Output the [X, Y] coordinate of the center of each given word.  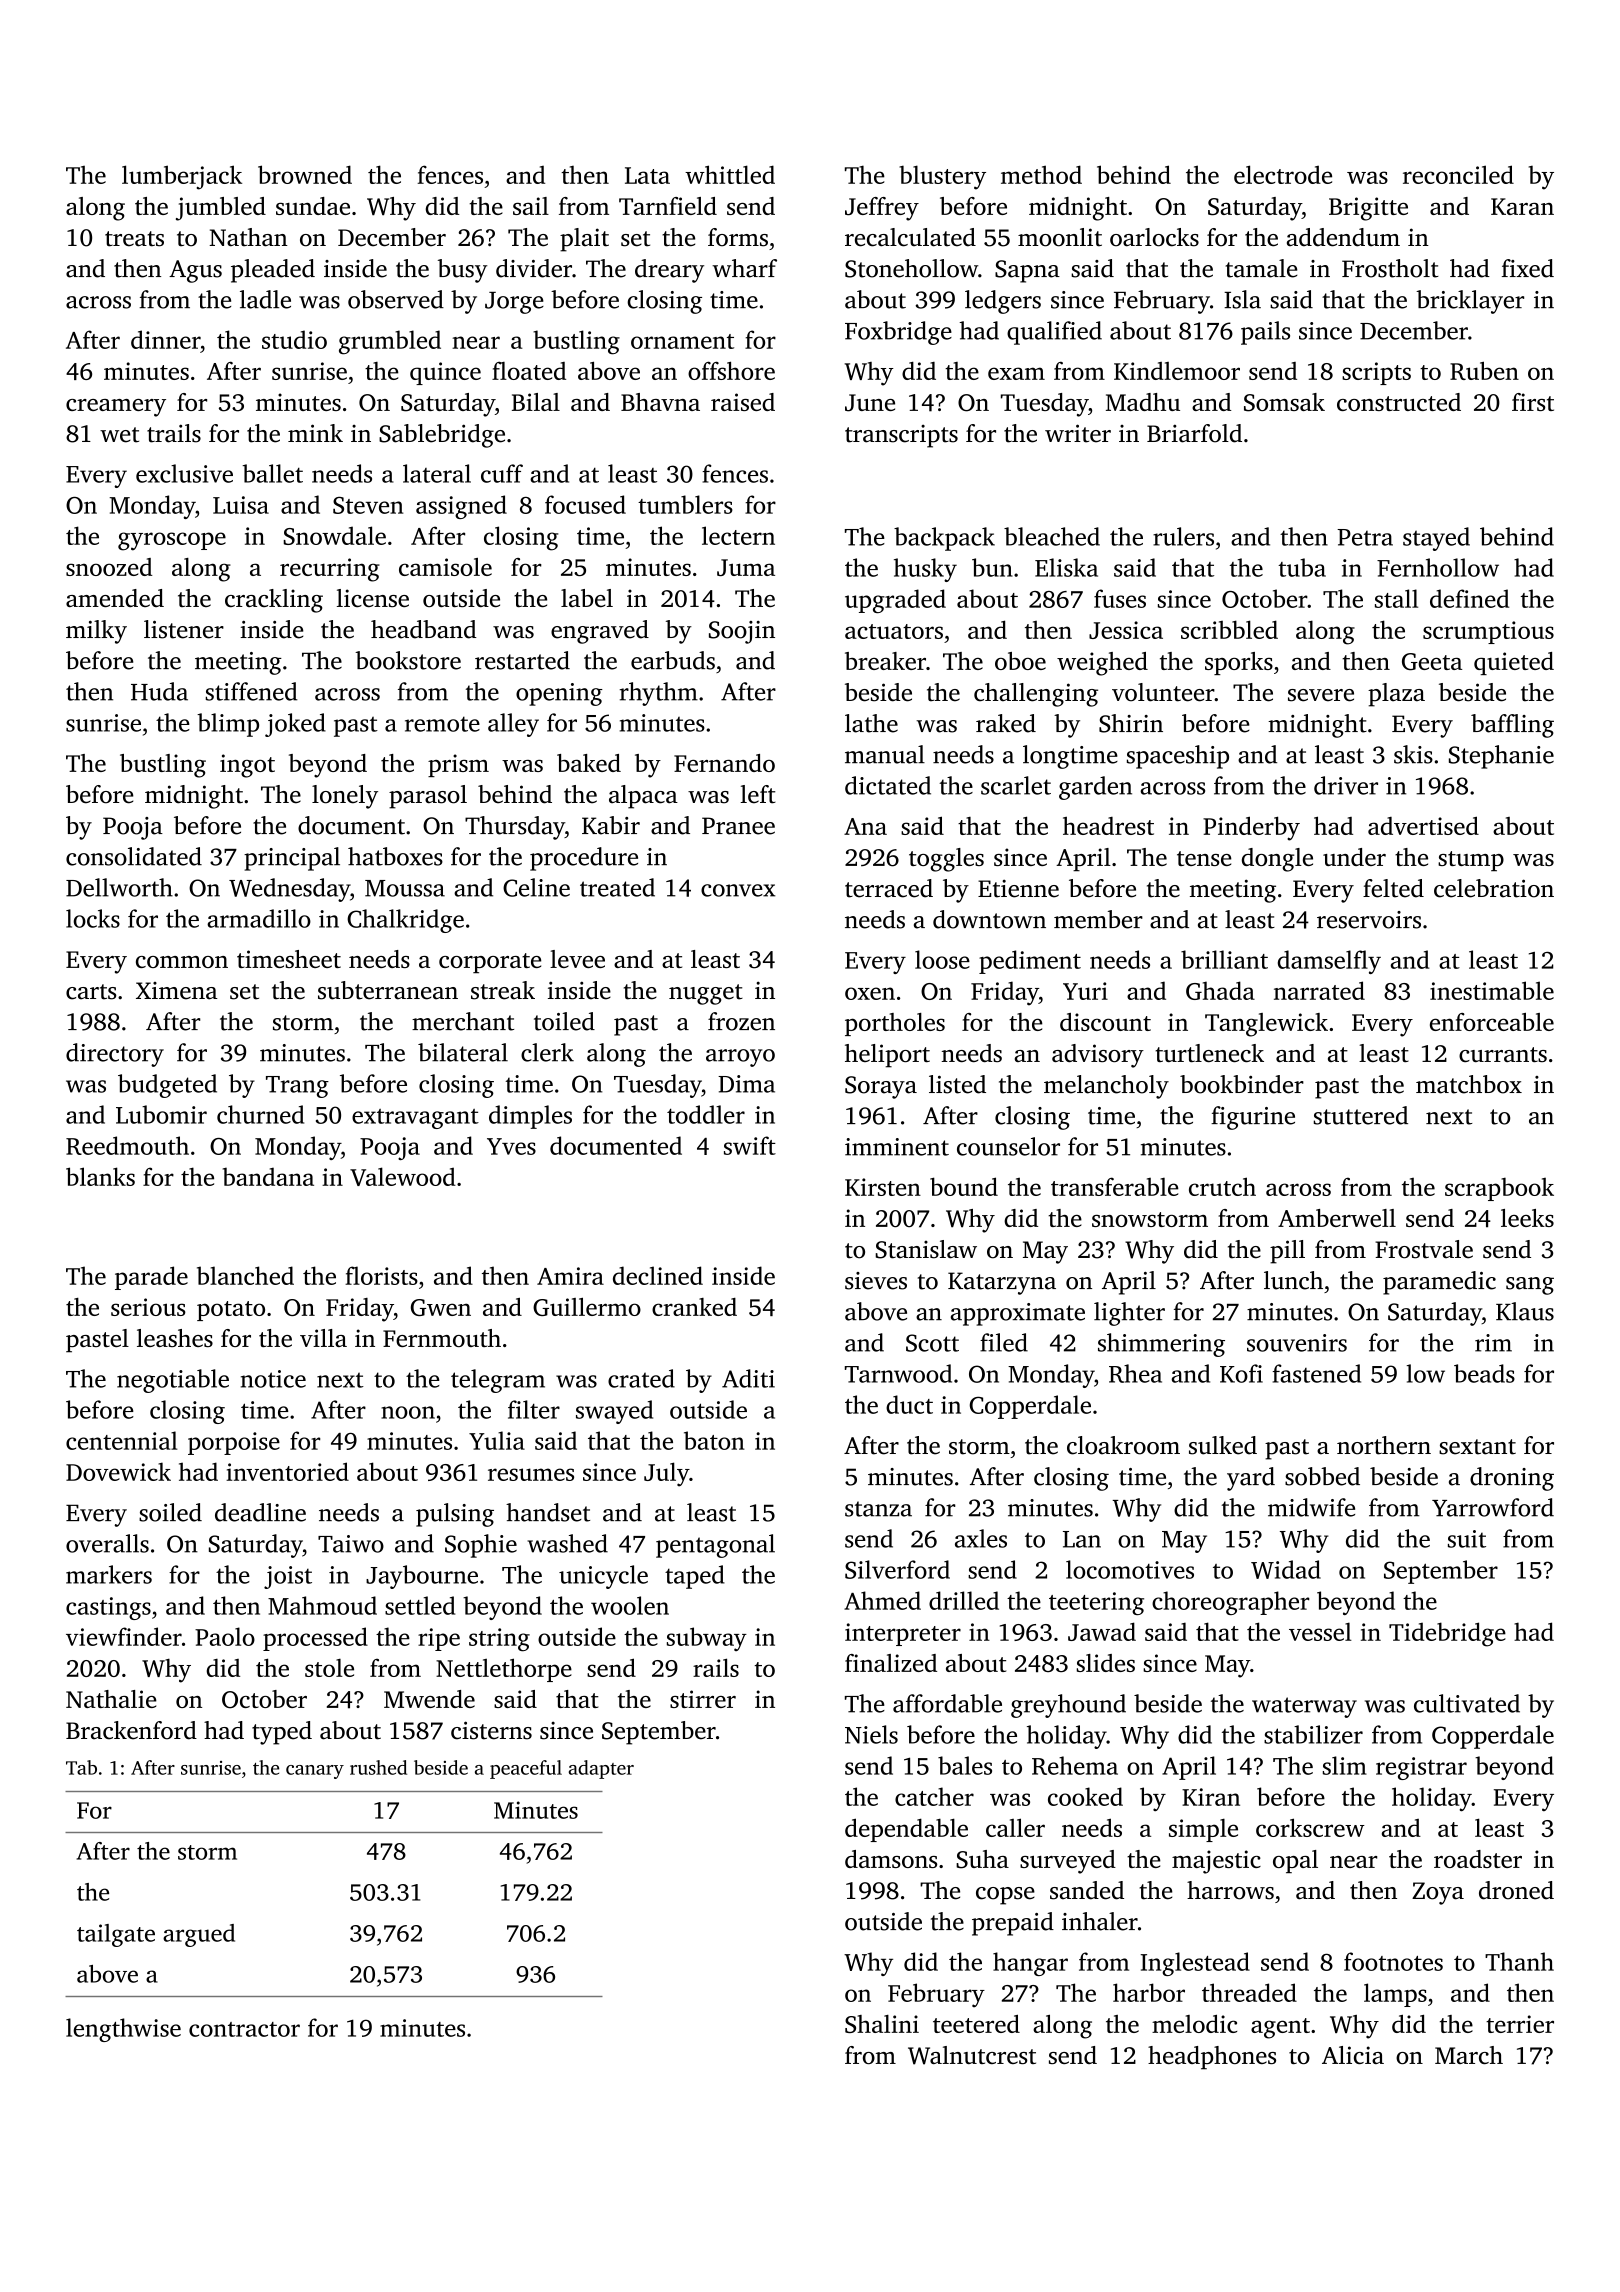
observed [396, 299]
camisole [445, 567]
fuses [1120, 598]
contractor [244, 2029]
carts [91, 992]
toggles [946, 860]
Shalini [882, 2024]
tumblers [685, 504]
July [666, 1474]
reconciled [1458, 174]
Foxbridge [898, 333]
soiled [170, 1512]
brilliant [1224, 959]
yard [1251, 1479]
